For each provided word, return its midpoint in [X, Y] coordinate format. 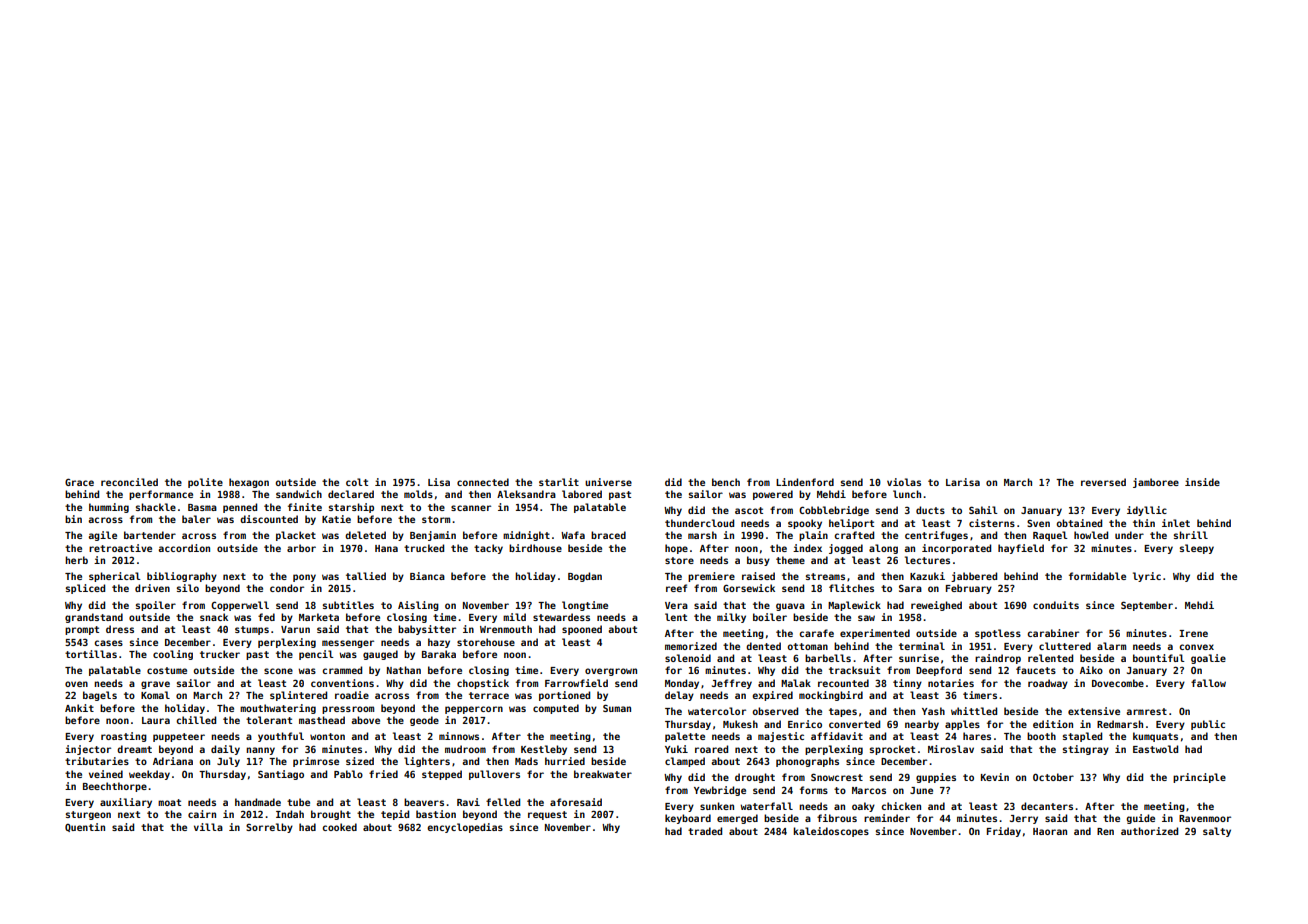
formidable [1097, 576]
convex [1196, 647]
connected [483, 482]
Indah [290, 814]
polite [205, 483]
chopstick [483, 684]
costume [167, 670]
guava [790, 607]
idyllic [1147, 511]
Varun [295, 629]
